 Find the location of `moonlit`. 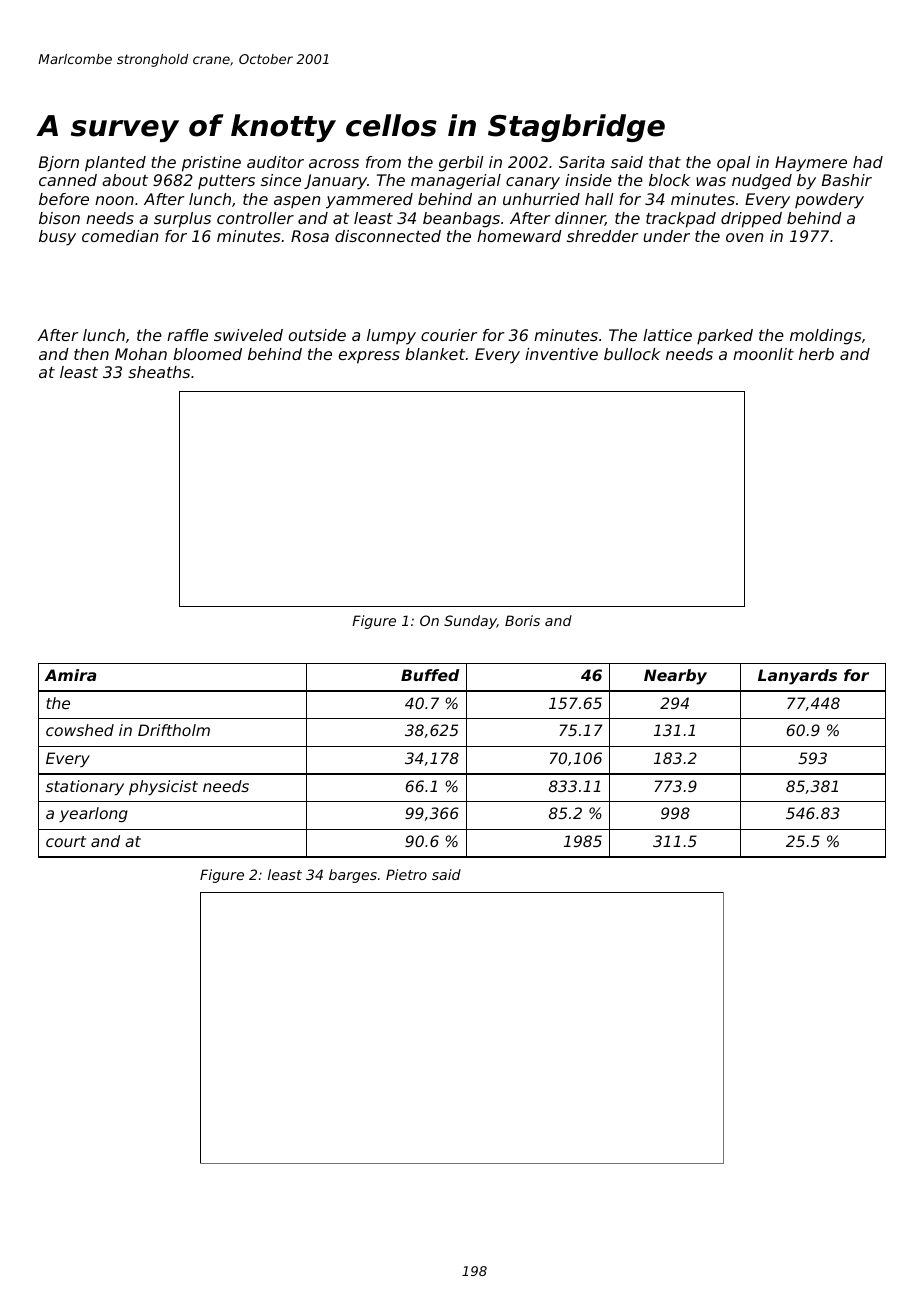

moonlit is located at coordinates (763, 354).
